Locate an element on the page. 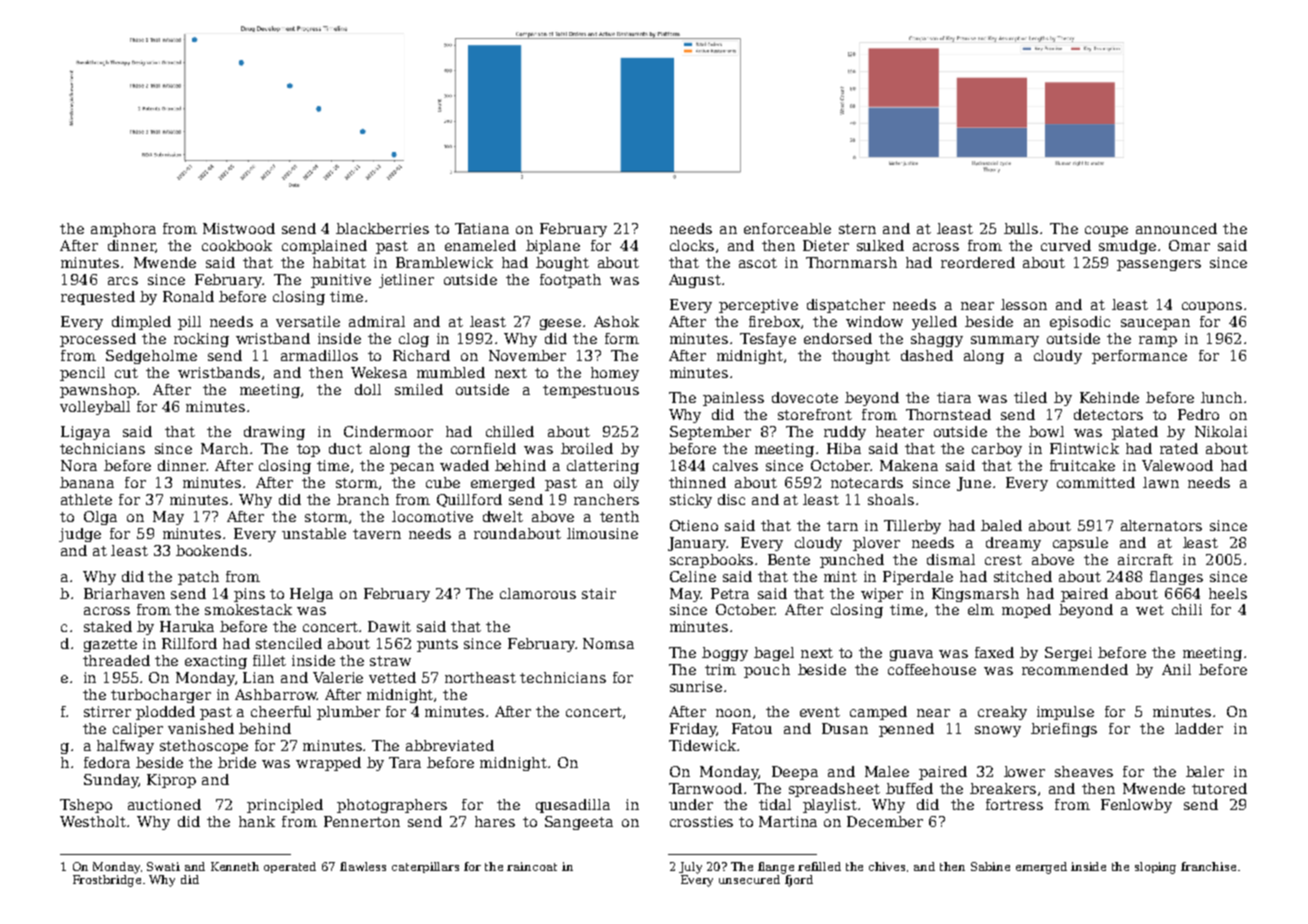 Image resolution: width=1308 pixels, height=924 pixels. exacting is located at coordinates (216, 662).
